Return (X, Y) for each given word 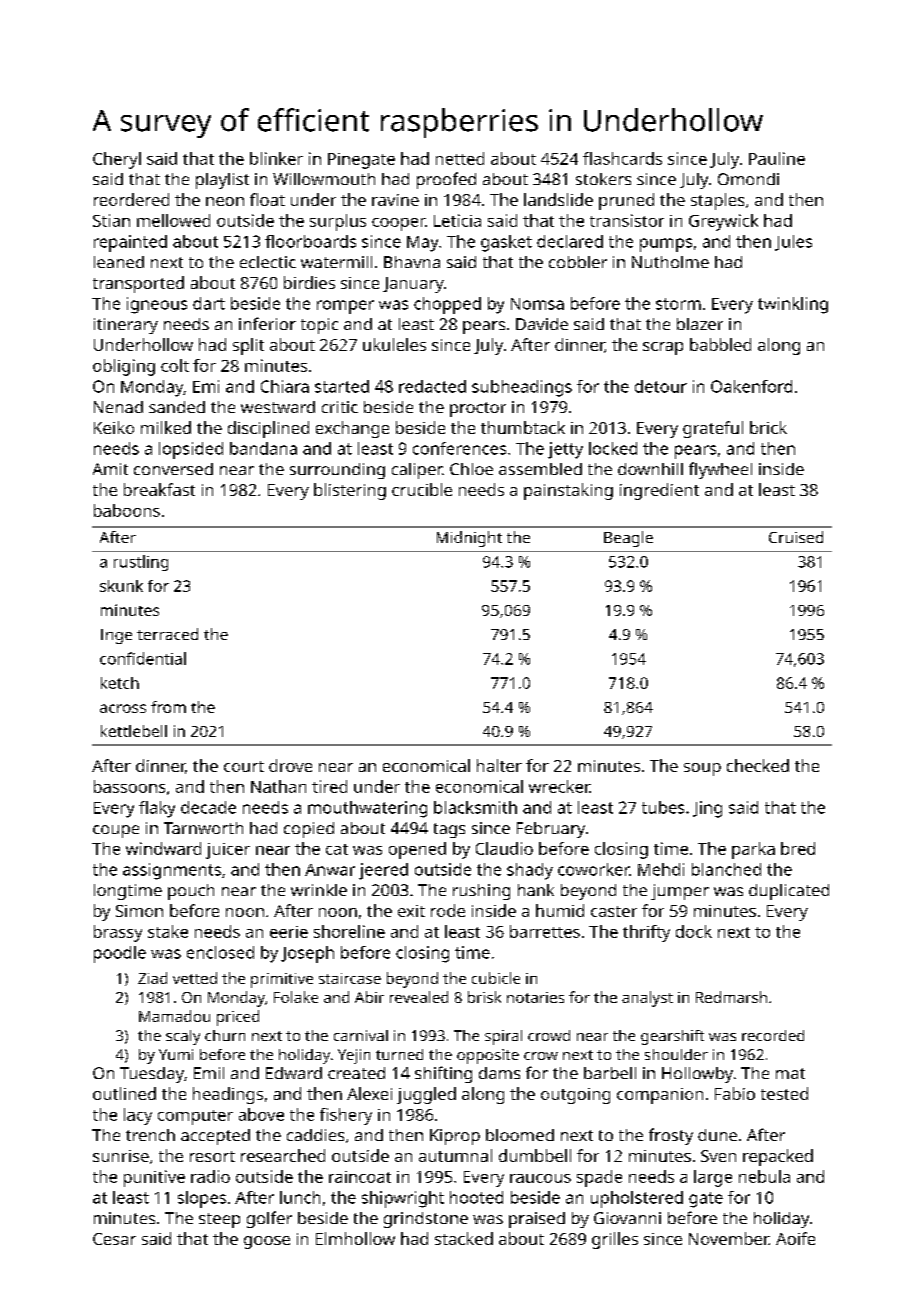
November (729, 1238)
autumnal (455, 1155)
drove (290, 765)
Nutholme (670, 262)
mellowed (173, 220)
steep (219, 1220)
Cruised (796, 537)
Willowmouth (324, 179)
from (168, 707)
